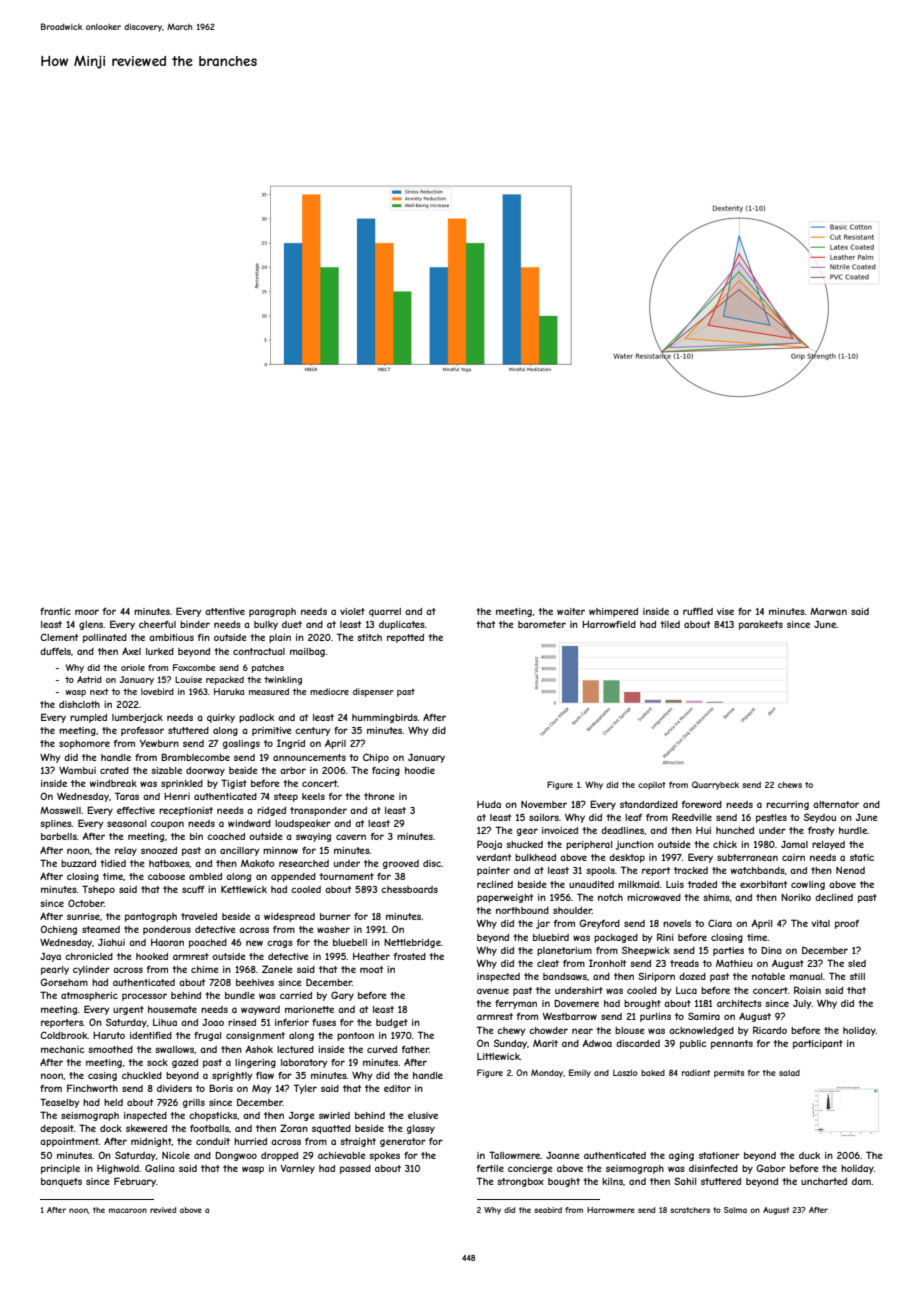 This image has width=924, height=1308. What do you see at coordinates (698, 611) in the image?
I see `ruffled` at bounding box center [698, 611].
